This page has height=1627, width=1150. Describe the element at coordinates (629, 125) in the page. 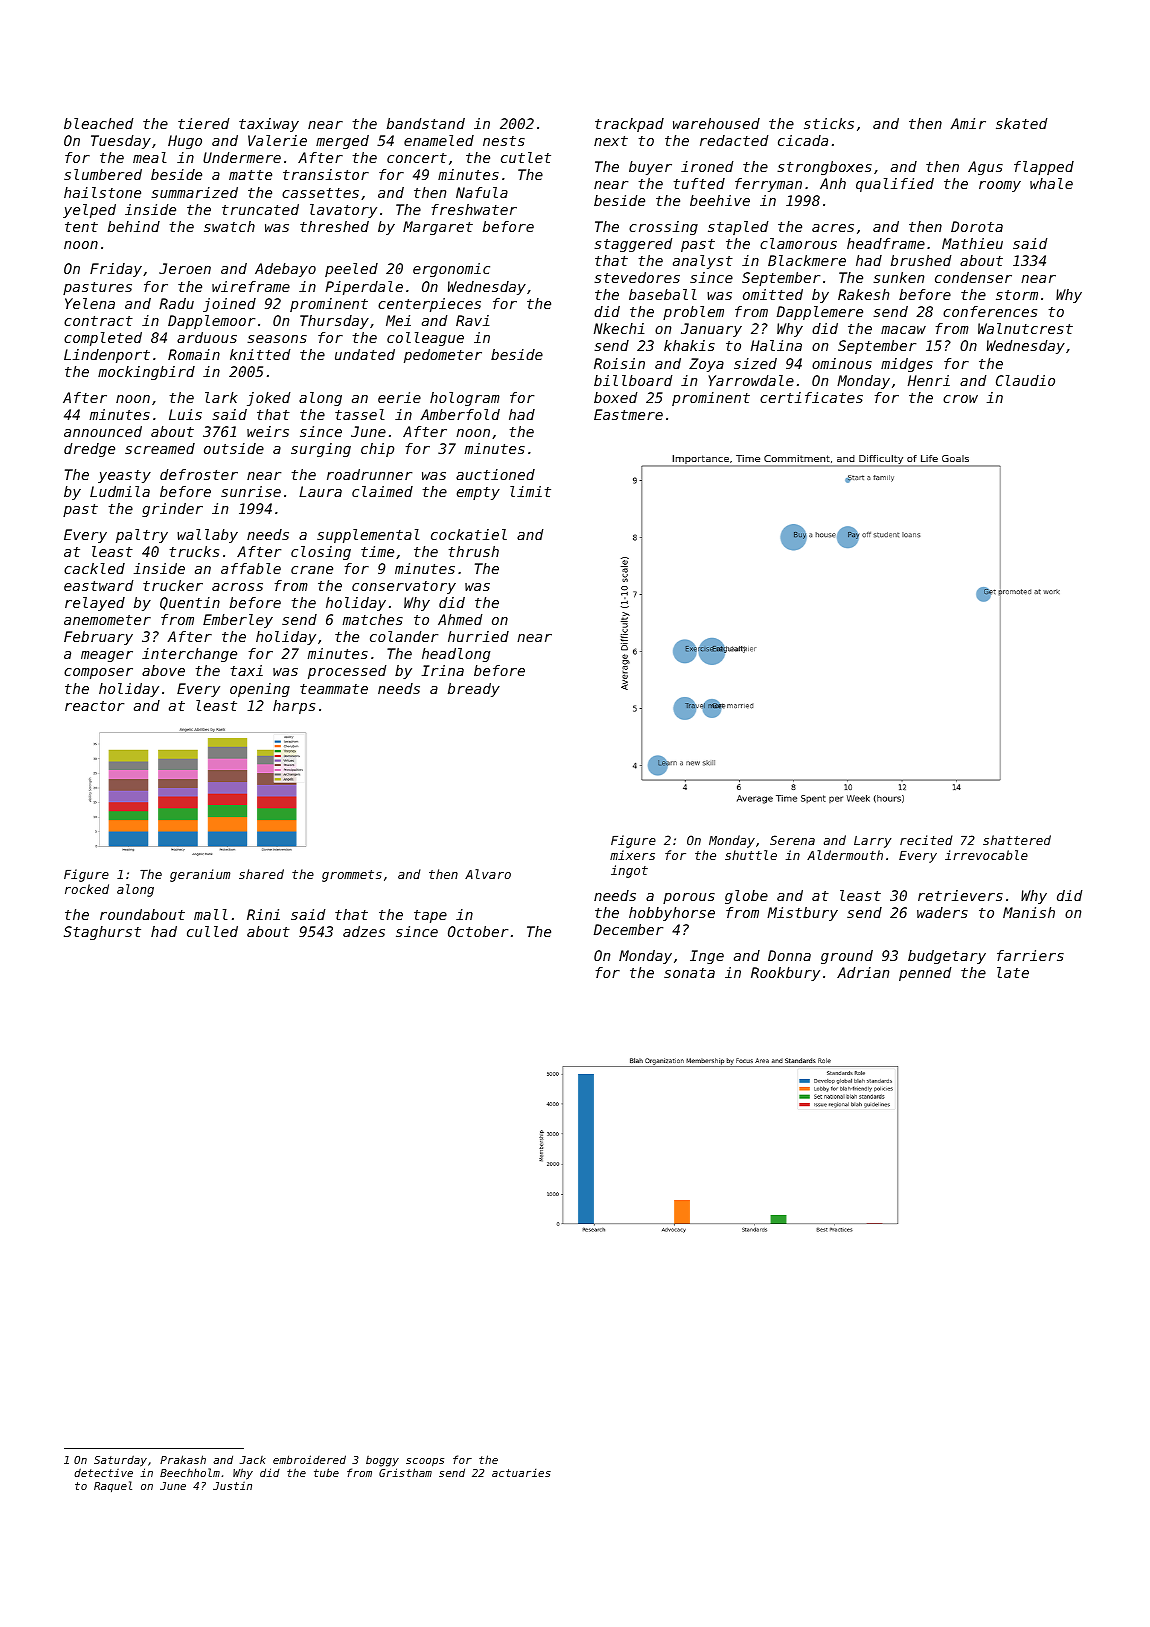

I see `trackpad` at that location.
